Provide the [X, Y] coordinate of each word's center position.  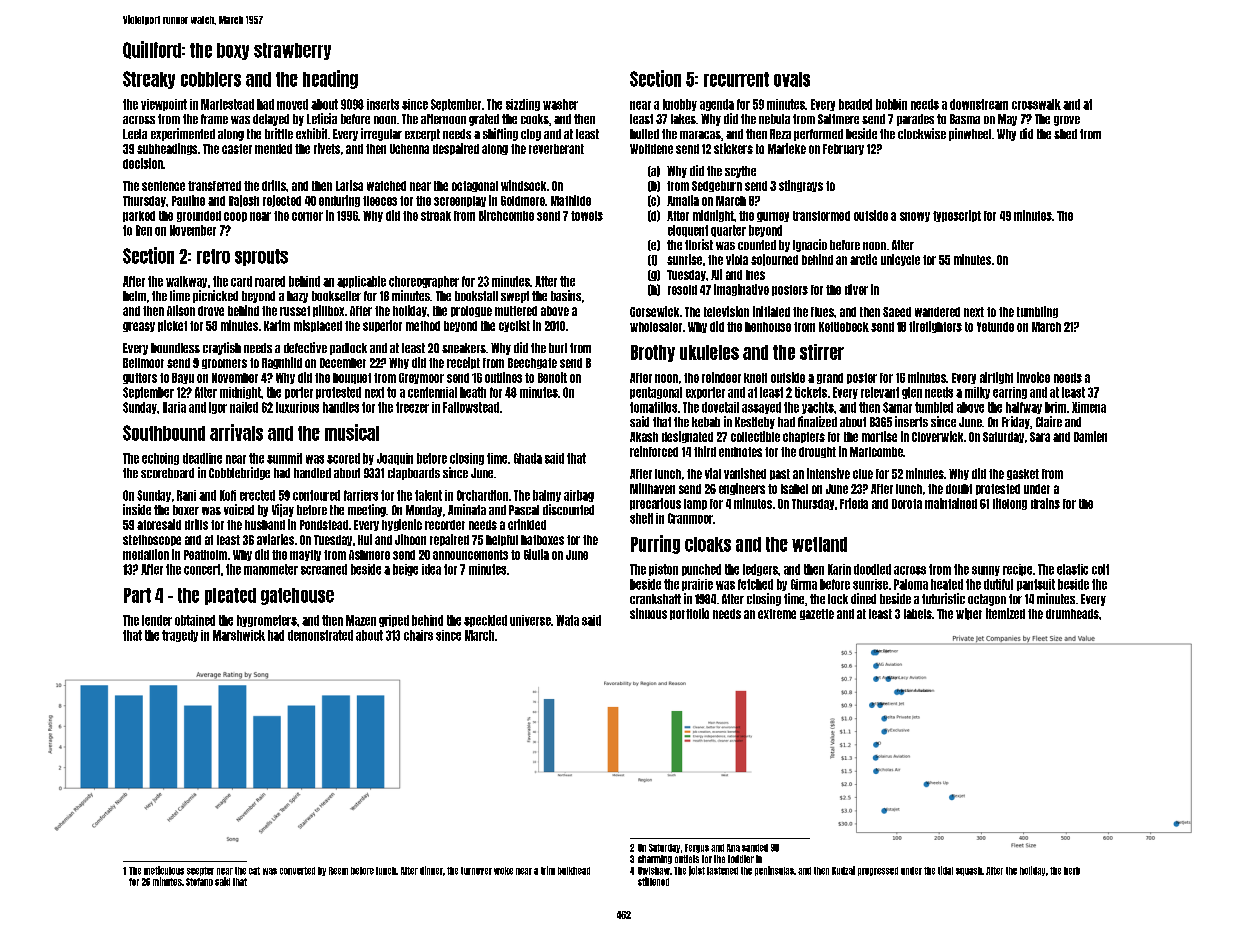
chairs [418, 635]
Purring [655, 544]
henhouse [768, 327]
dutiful [998, 584]
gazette [817, 614]
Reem [338, 871]
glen [912, 393]
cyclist [514, 326]
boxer [186, 510]
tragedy [180, 636]
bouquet [352, 378]
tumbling [1037, 312]
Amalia [683, 200]
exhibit [311, 133]
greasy [139, 327]
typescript [957, 216]
